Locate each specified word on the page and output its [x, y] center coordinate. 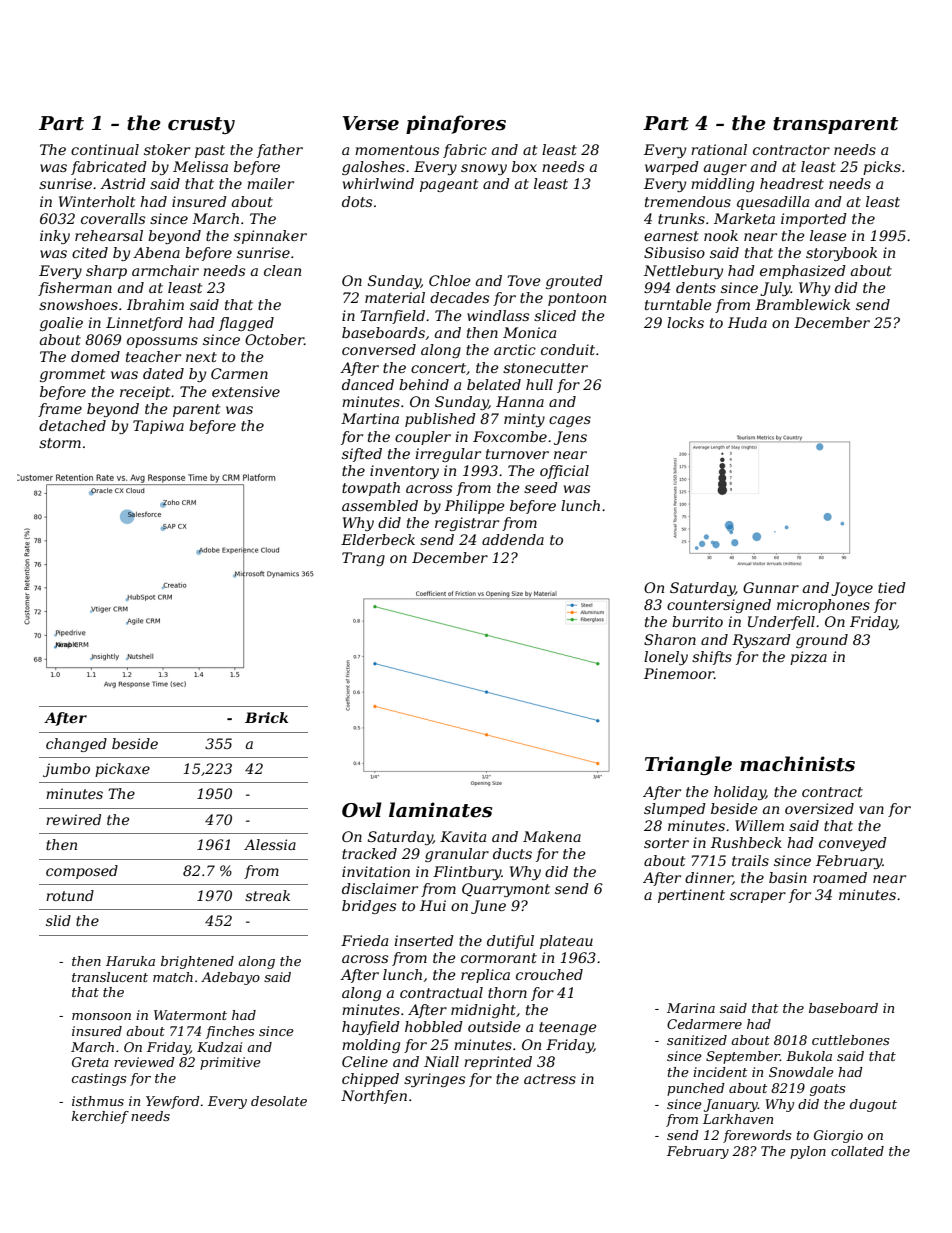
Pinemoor [679, 673]
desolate [279, 1101]
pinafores [456, 124]
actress [550, 1079]
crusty [201, 125]
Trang [363, 559]
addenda [513, 539]
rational [719, 149]
